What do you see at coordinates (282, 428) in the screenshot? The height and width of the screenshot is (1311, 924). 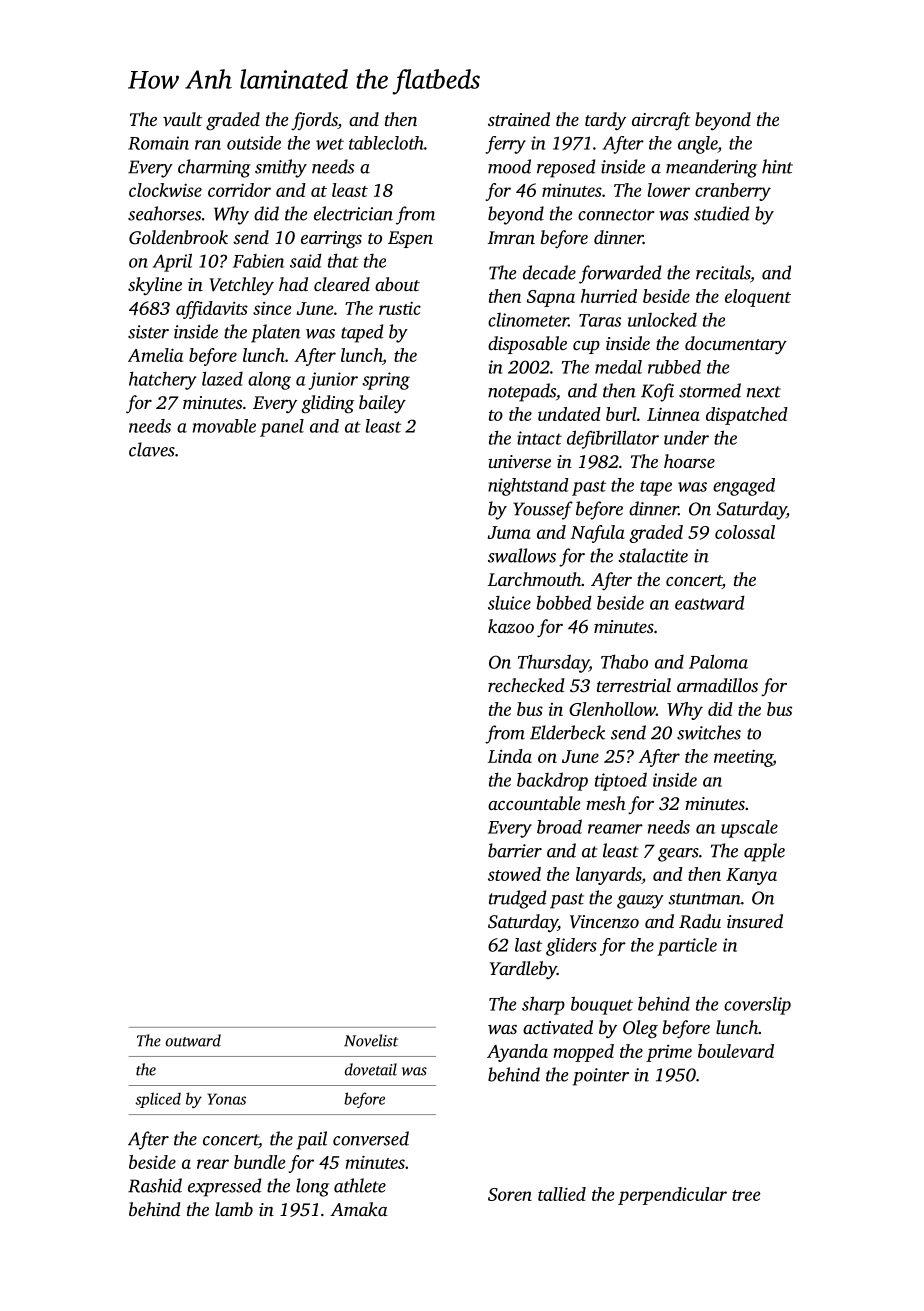 I see `panel` at bounding box center [282, 428].
